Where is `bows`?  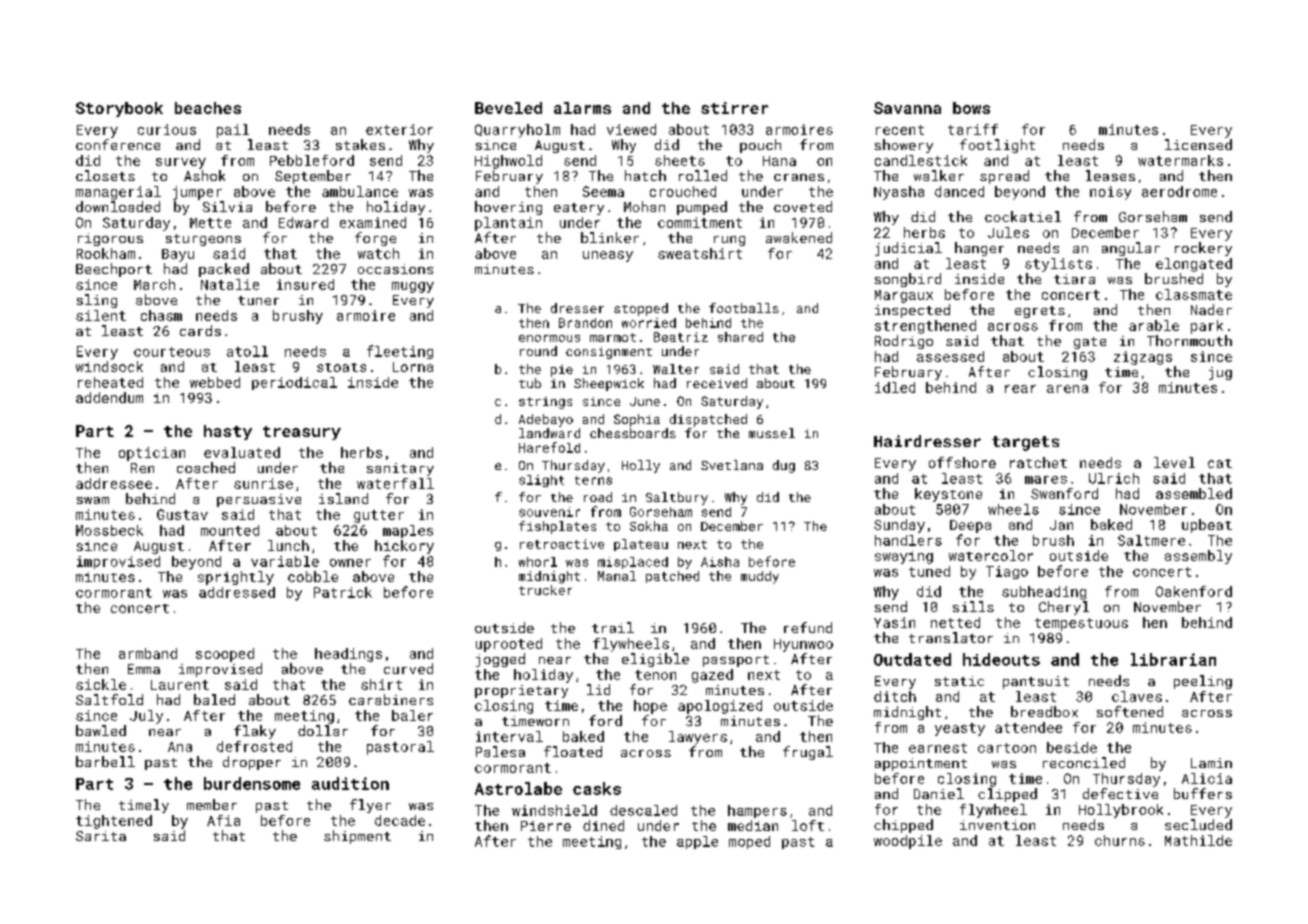 bows is located at coordinates (971, 108).
